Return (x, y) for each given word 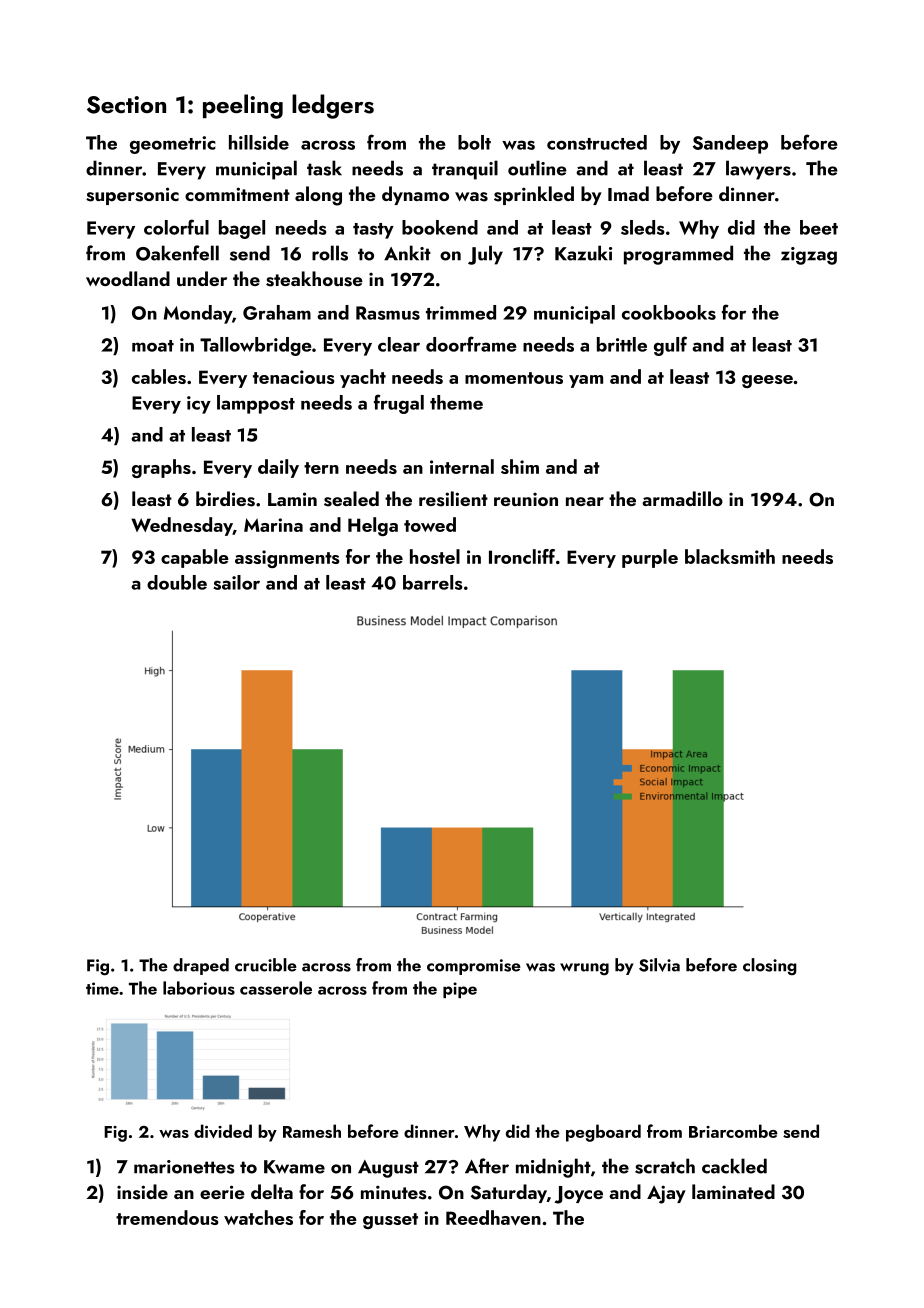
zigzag (809, 256)
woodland (128, 278)
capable (195, 558)
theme (456, 402)
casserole (276, 988)
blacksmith (730, 556)
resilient (453, 499)
